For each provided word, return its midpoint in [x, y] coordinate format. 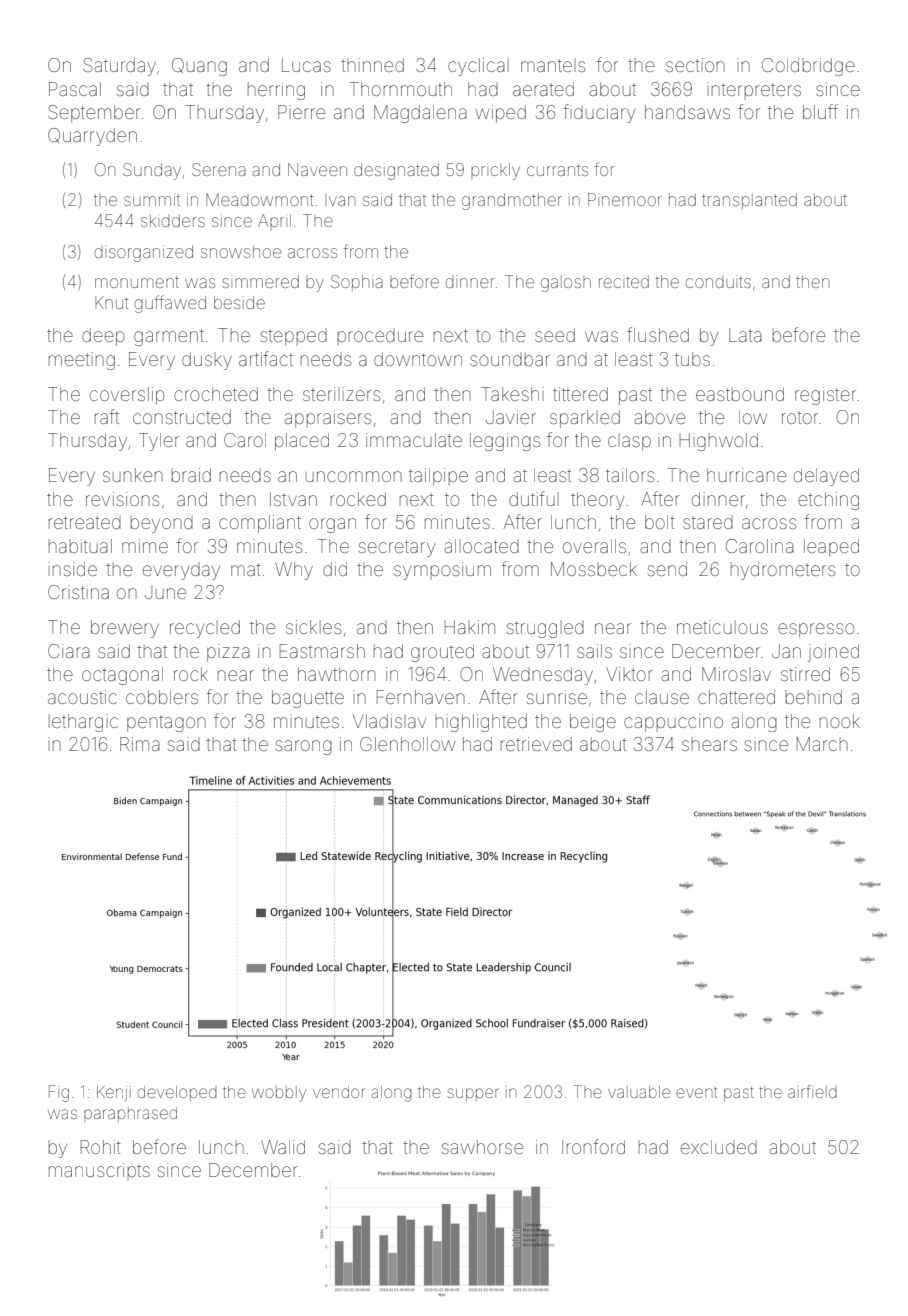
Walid [283, 1147]
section [695, 65]
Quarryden [92, 137]
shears [709, 744]
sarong [304, 747]
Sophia [357, 283]
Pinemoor [625, 199]
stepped [293, 337]
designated [396, 171]
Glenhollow [407, 744]
